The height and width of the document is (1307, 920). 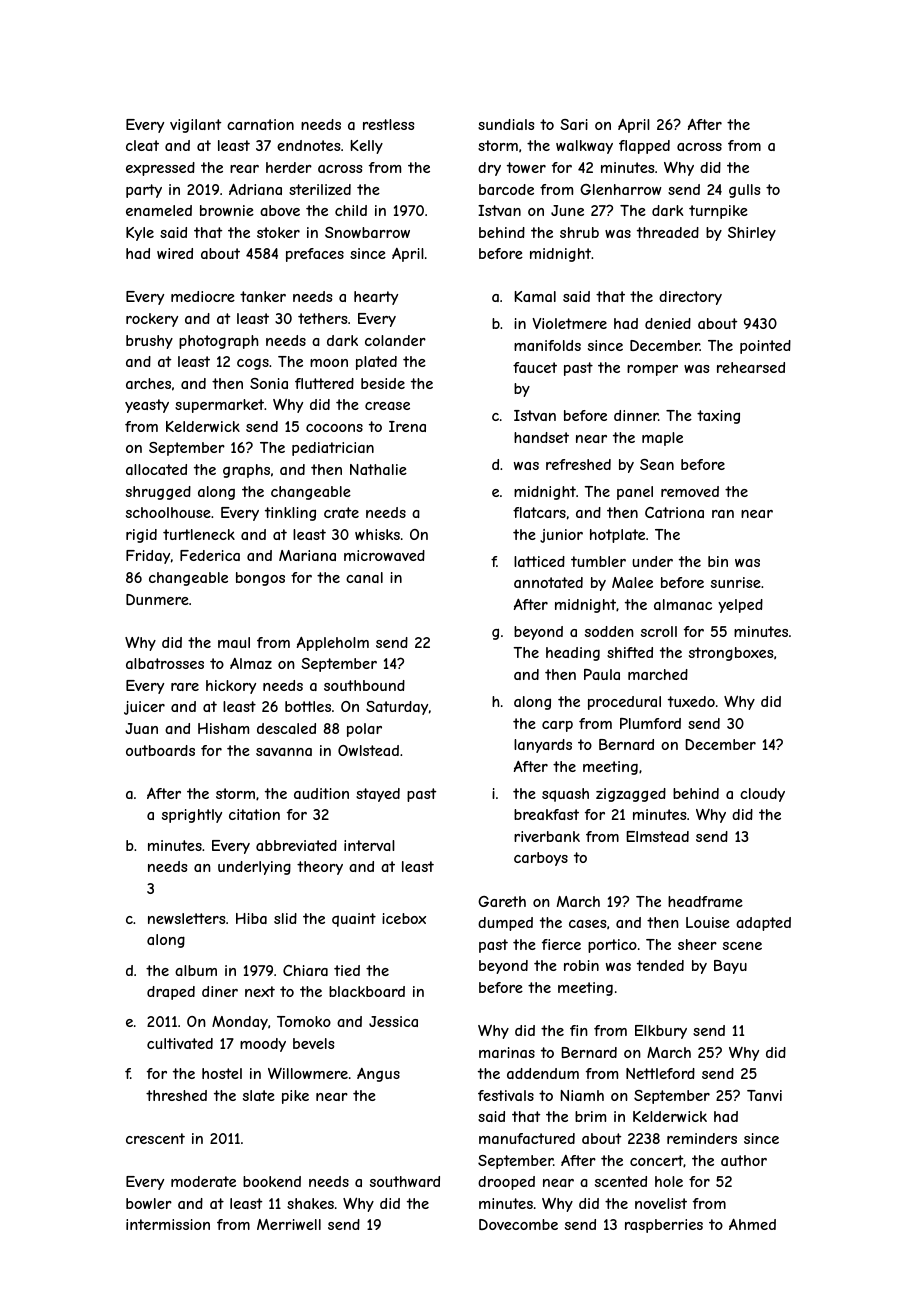 What do you see at coordinates (289, 1224) in the document?
I see `Merriwell` at bounding box center [289, 1224].
